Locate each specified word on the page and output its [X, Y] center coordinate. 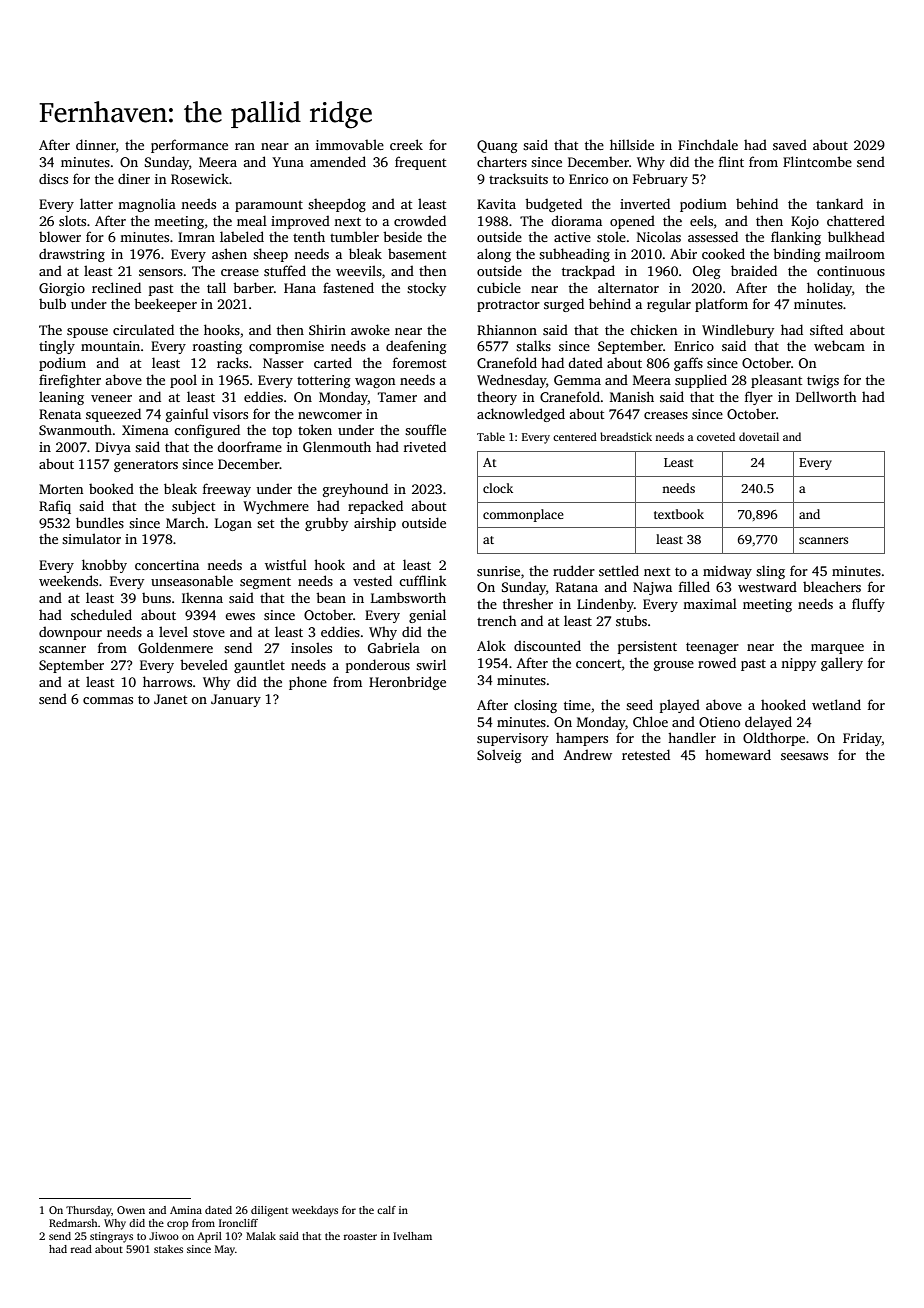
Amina [186, 1210]
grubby [326, 524]
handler [692, 737]
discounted [547, 645]
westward [767, 586]
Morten [61, 489]
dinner [96, 144]
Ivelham [412, 1236]
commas [108, 700]
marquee [837, 649]
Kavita [496, 204]
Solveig [499, 756]
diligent [269, 1211]
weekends [68, 580]
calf [386, 1210]
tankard [839, 203]
